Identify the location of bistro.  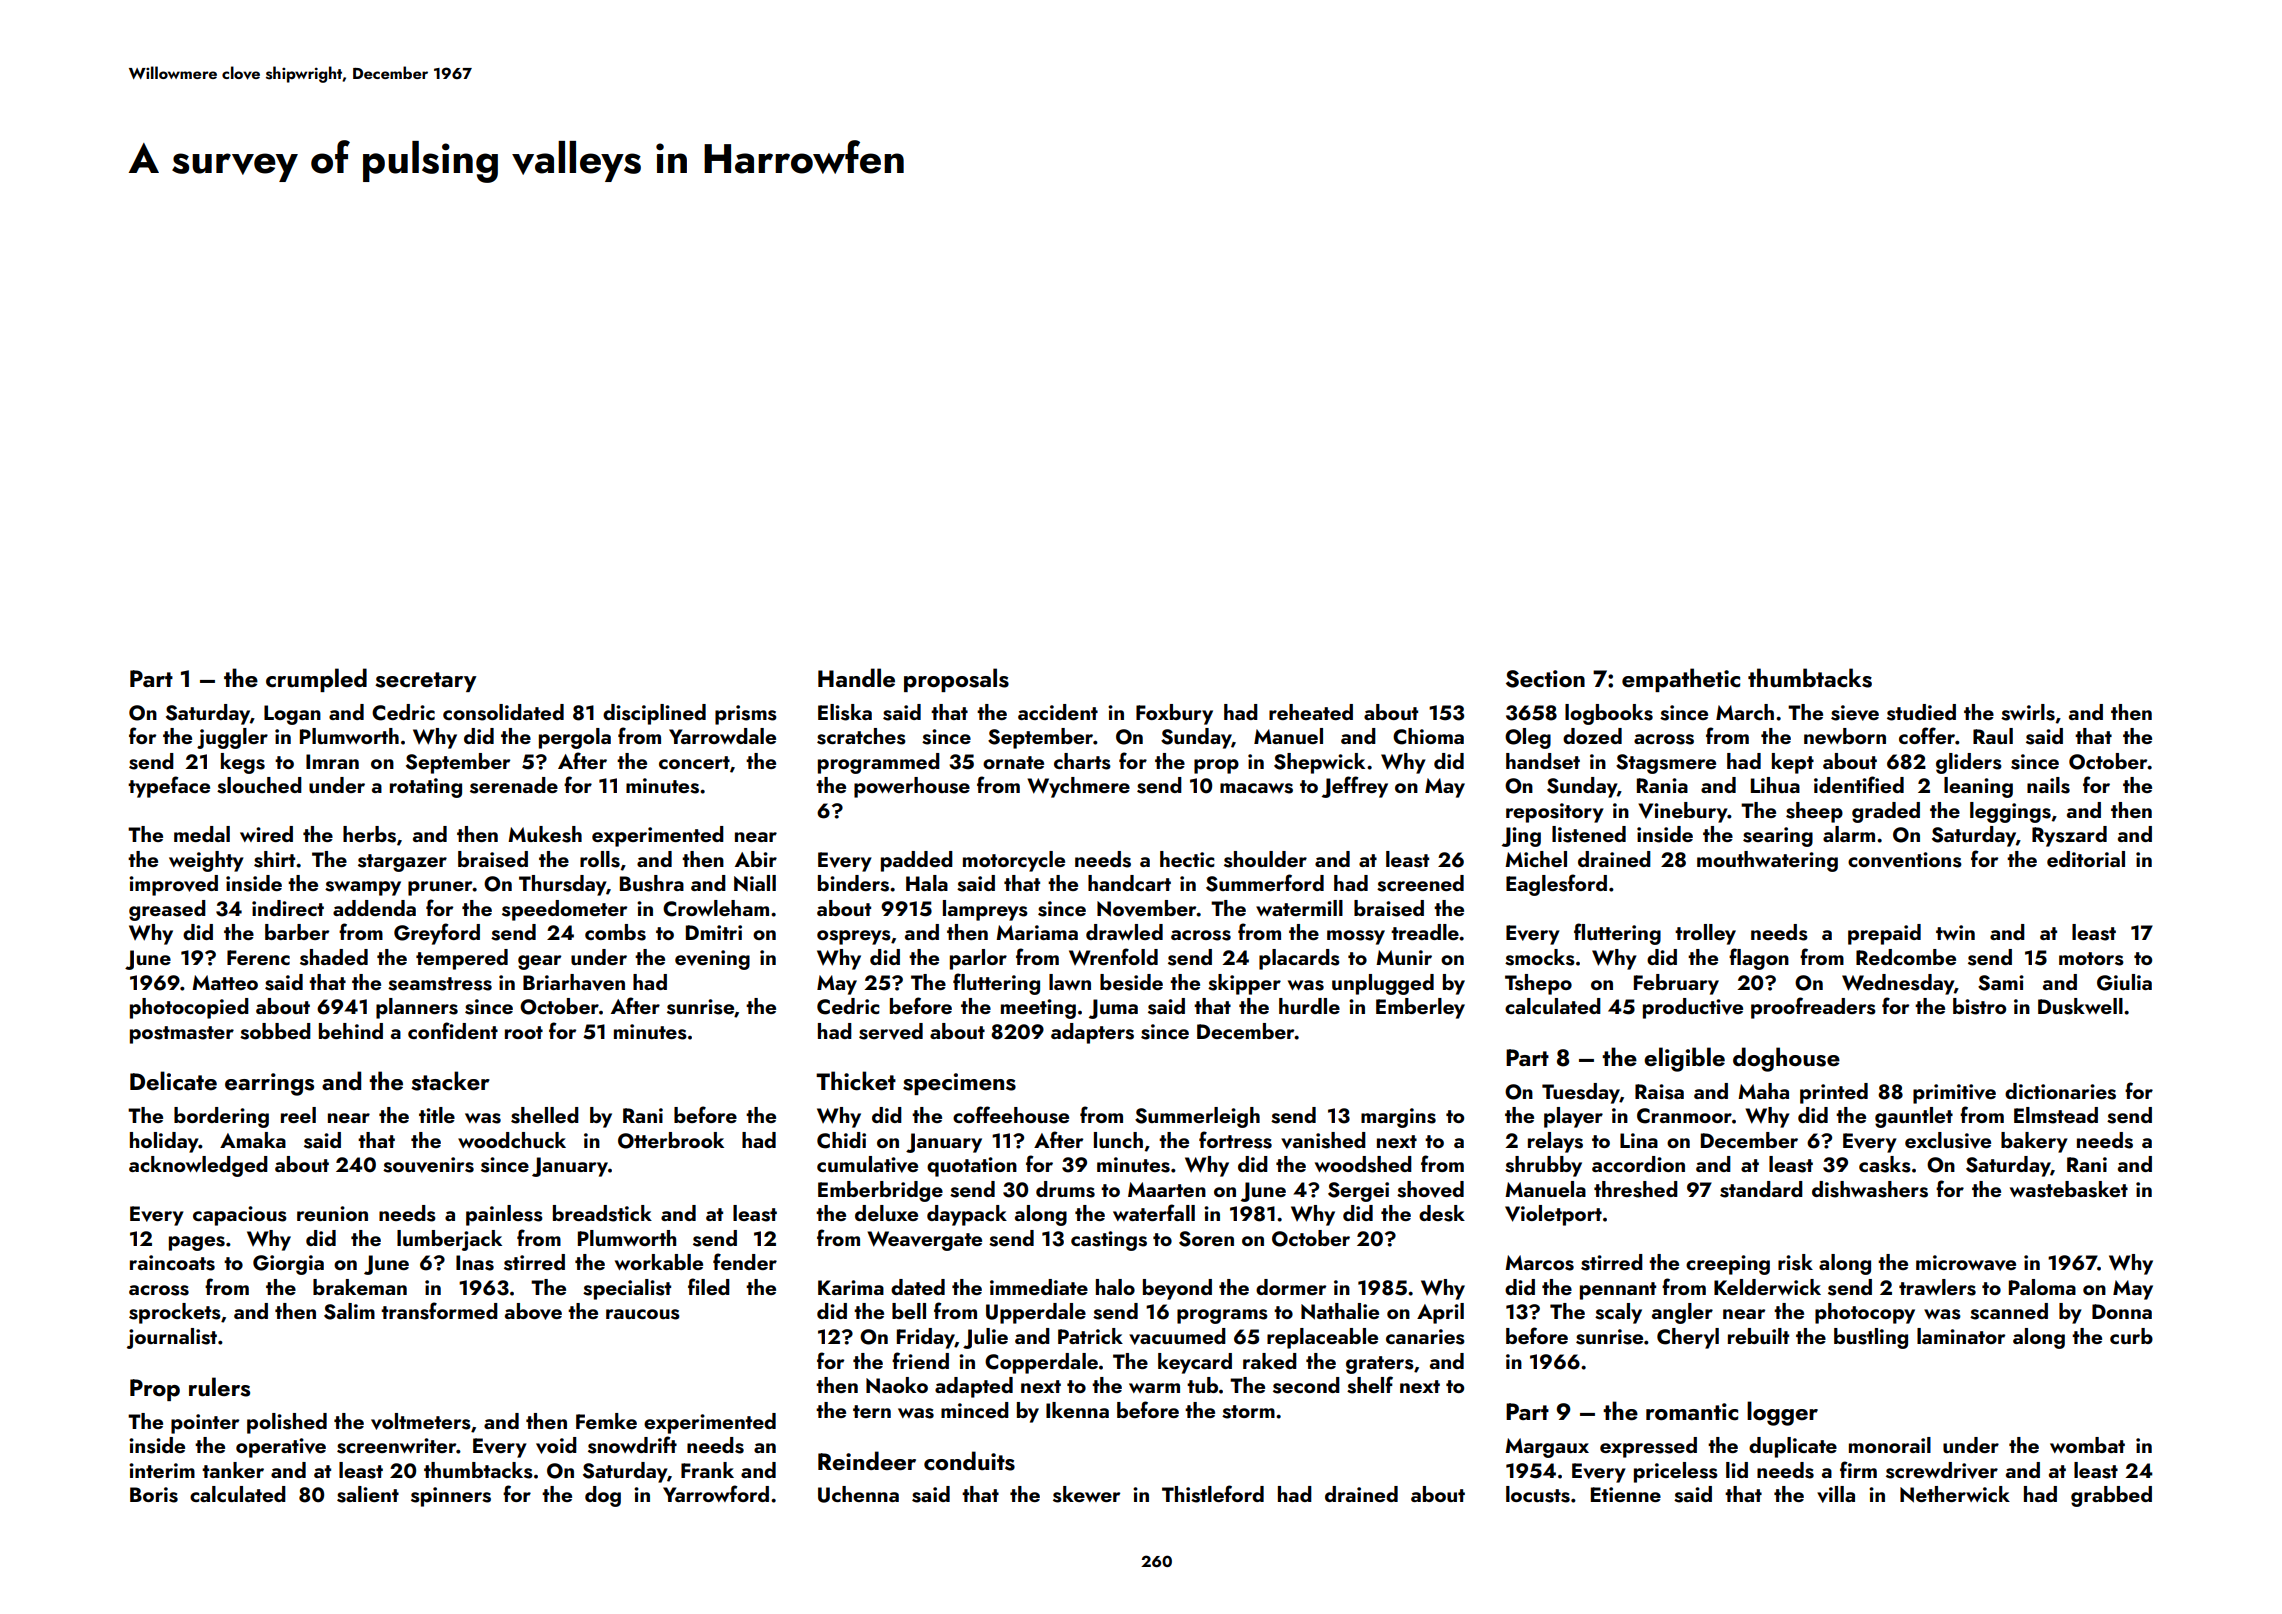
(1979, 1006).
